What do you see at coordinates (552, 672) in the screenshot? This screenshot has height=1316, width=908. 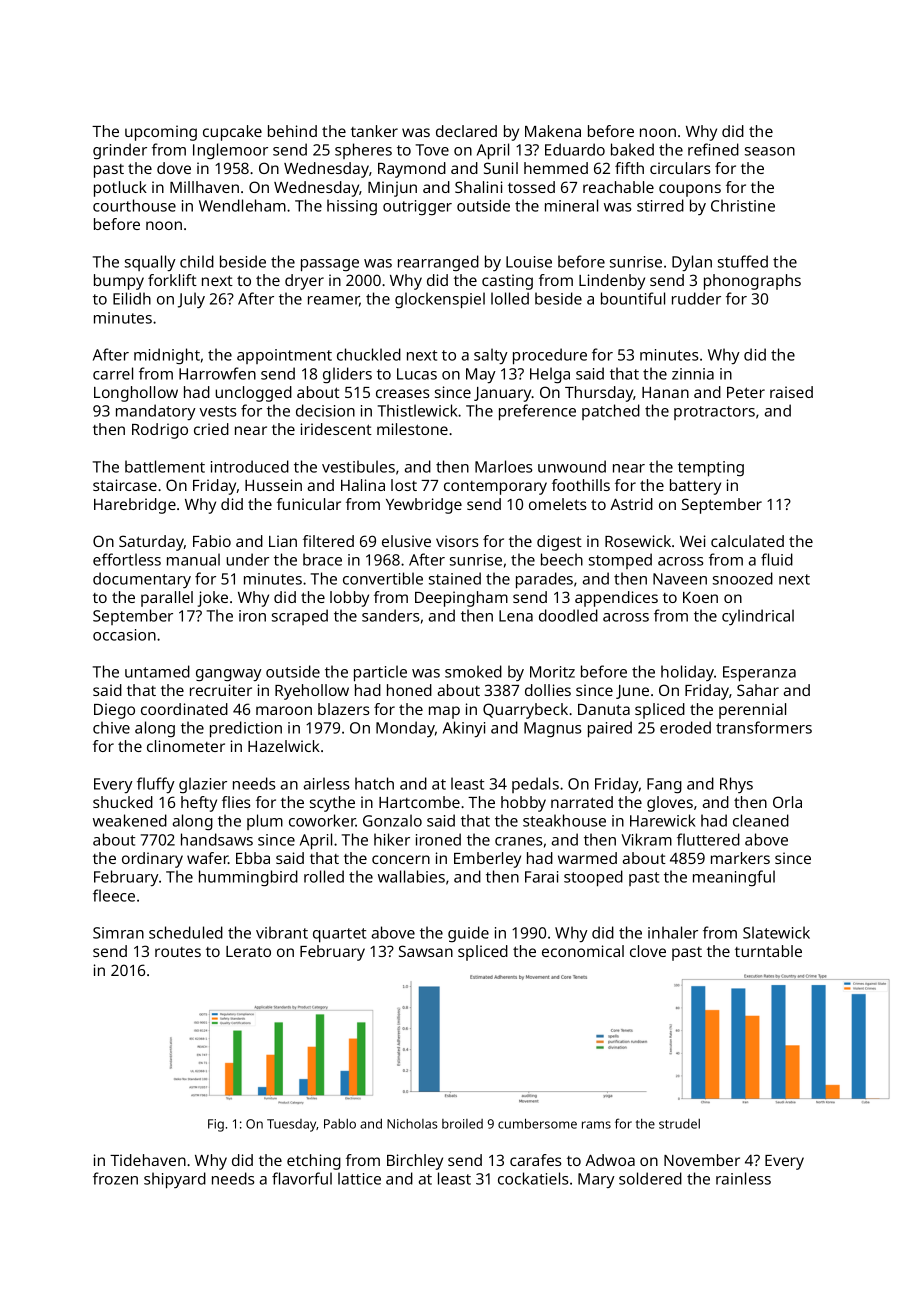 I see `Moritz` at bounding box center [552, 672].
